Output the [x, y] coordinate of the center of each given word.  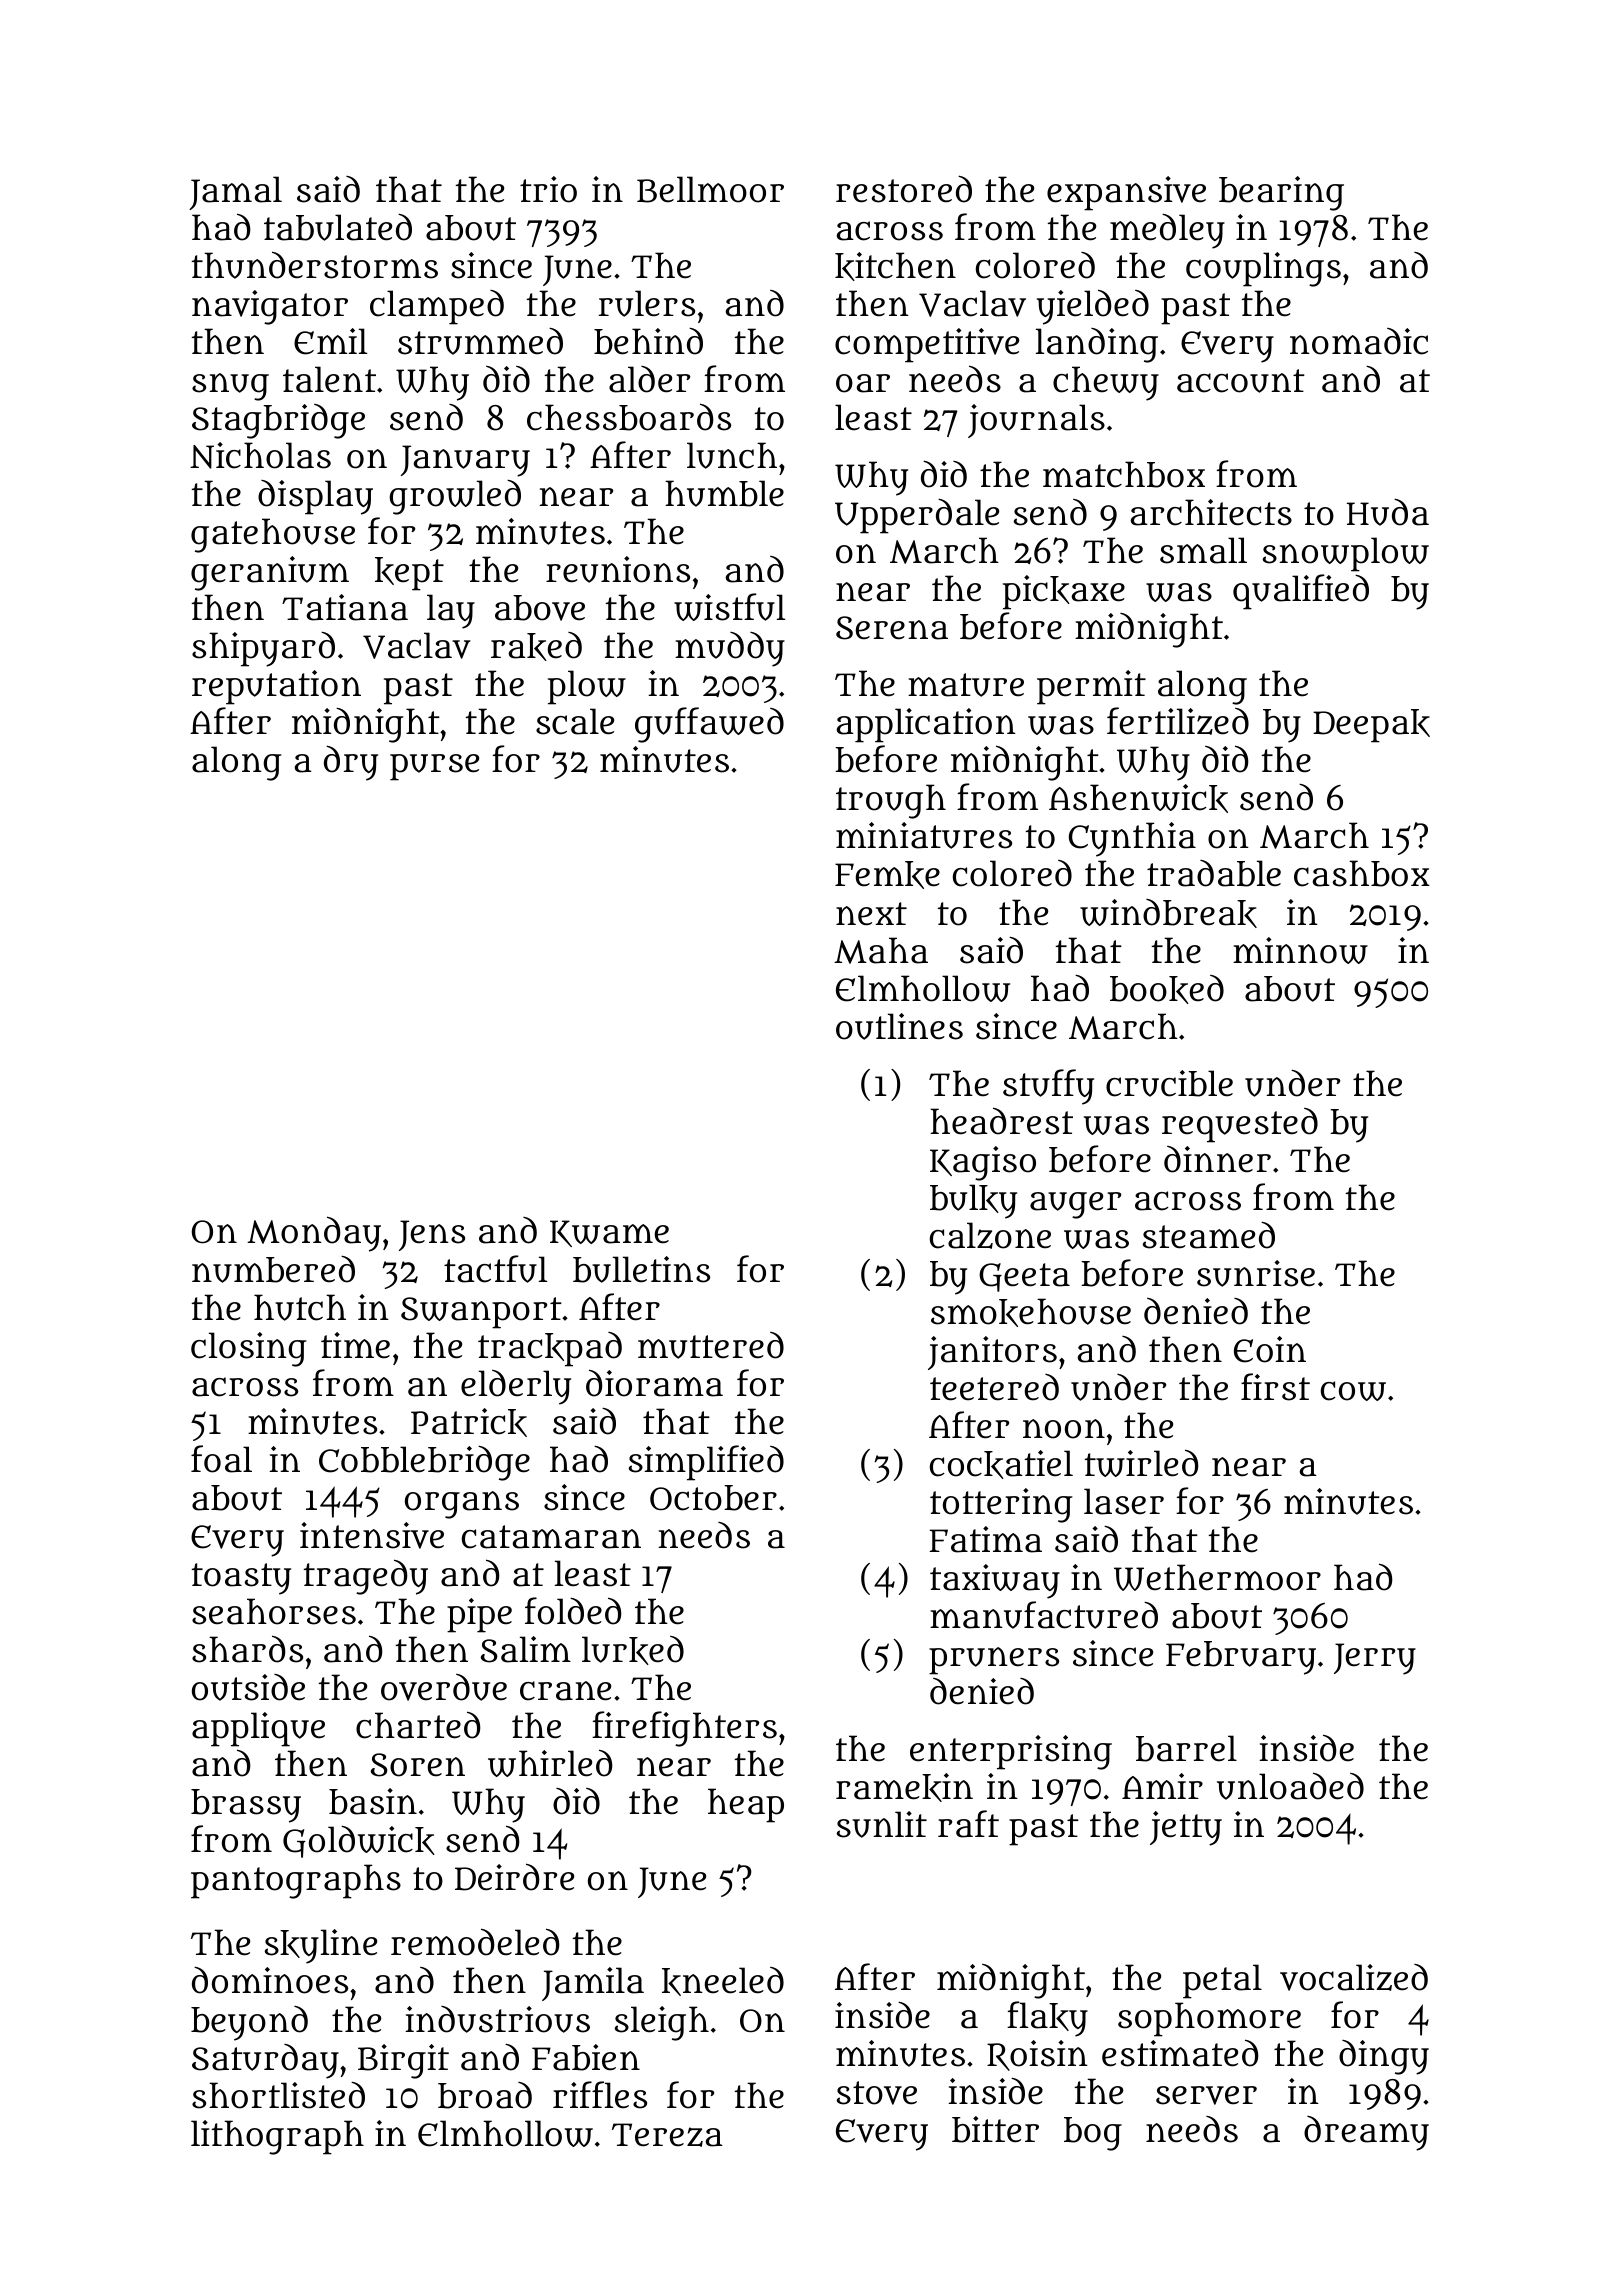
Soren [418, 1765]
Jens [432, 1235]
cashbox [1362, 873]
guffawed [709, 725]
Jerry [1375, 1659]
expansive [1126, 193]
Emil [330, 341]
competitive [927, 345]
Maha [881, 950]
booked [1167, 989]
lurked [633, 1650]
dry [351, 763]
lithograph [277, 2137]
